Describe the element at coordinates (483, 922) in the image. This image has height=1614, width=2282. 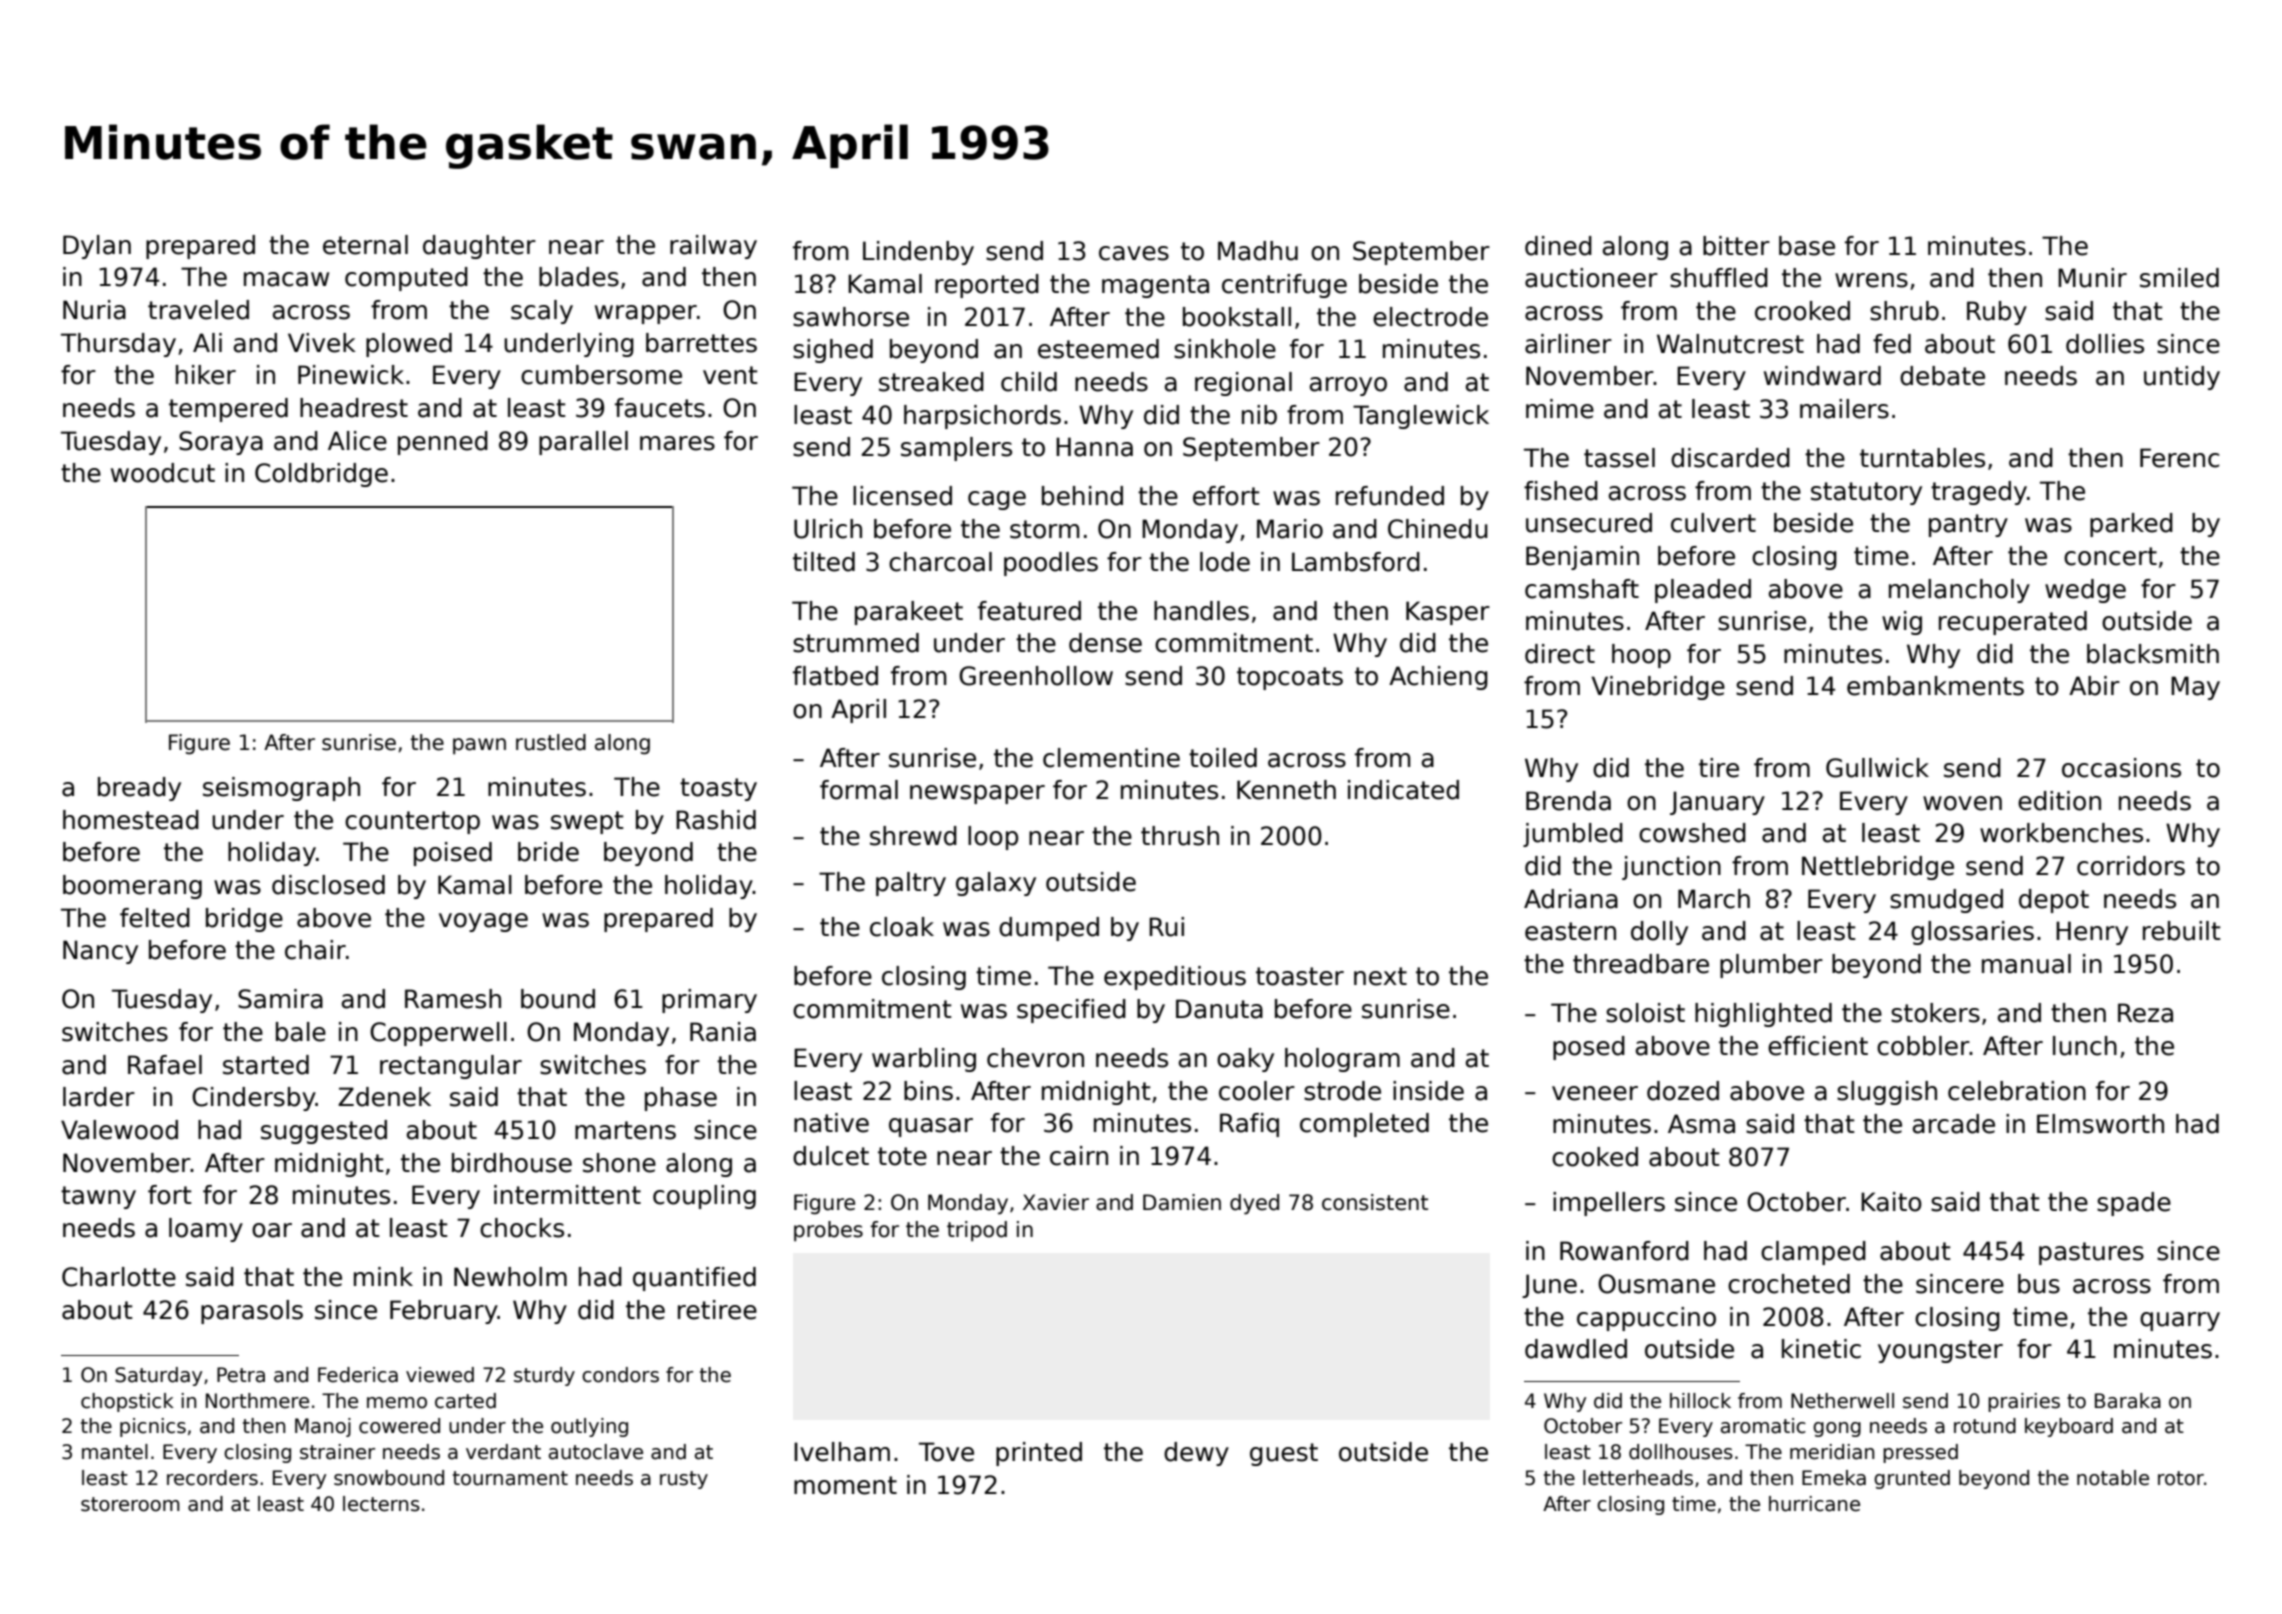
I see `voyage` at that location.
